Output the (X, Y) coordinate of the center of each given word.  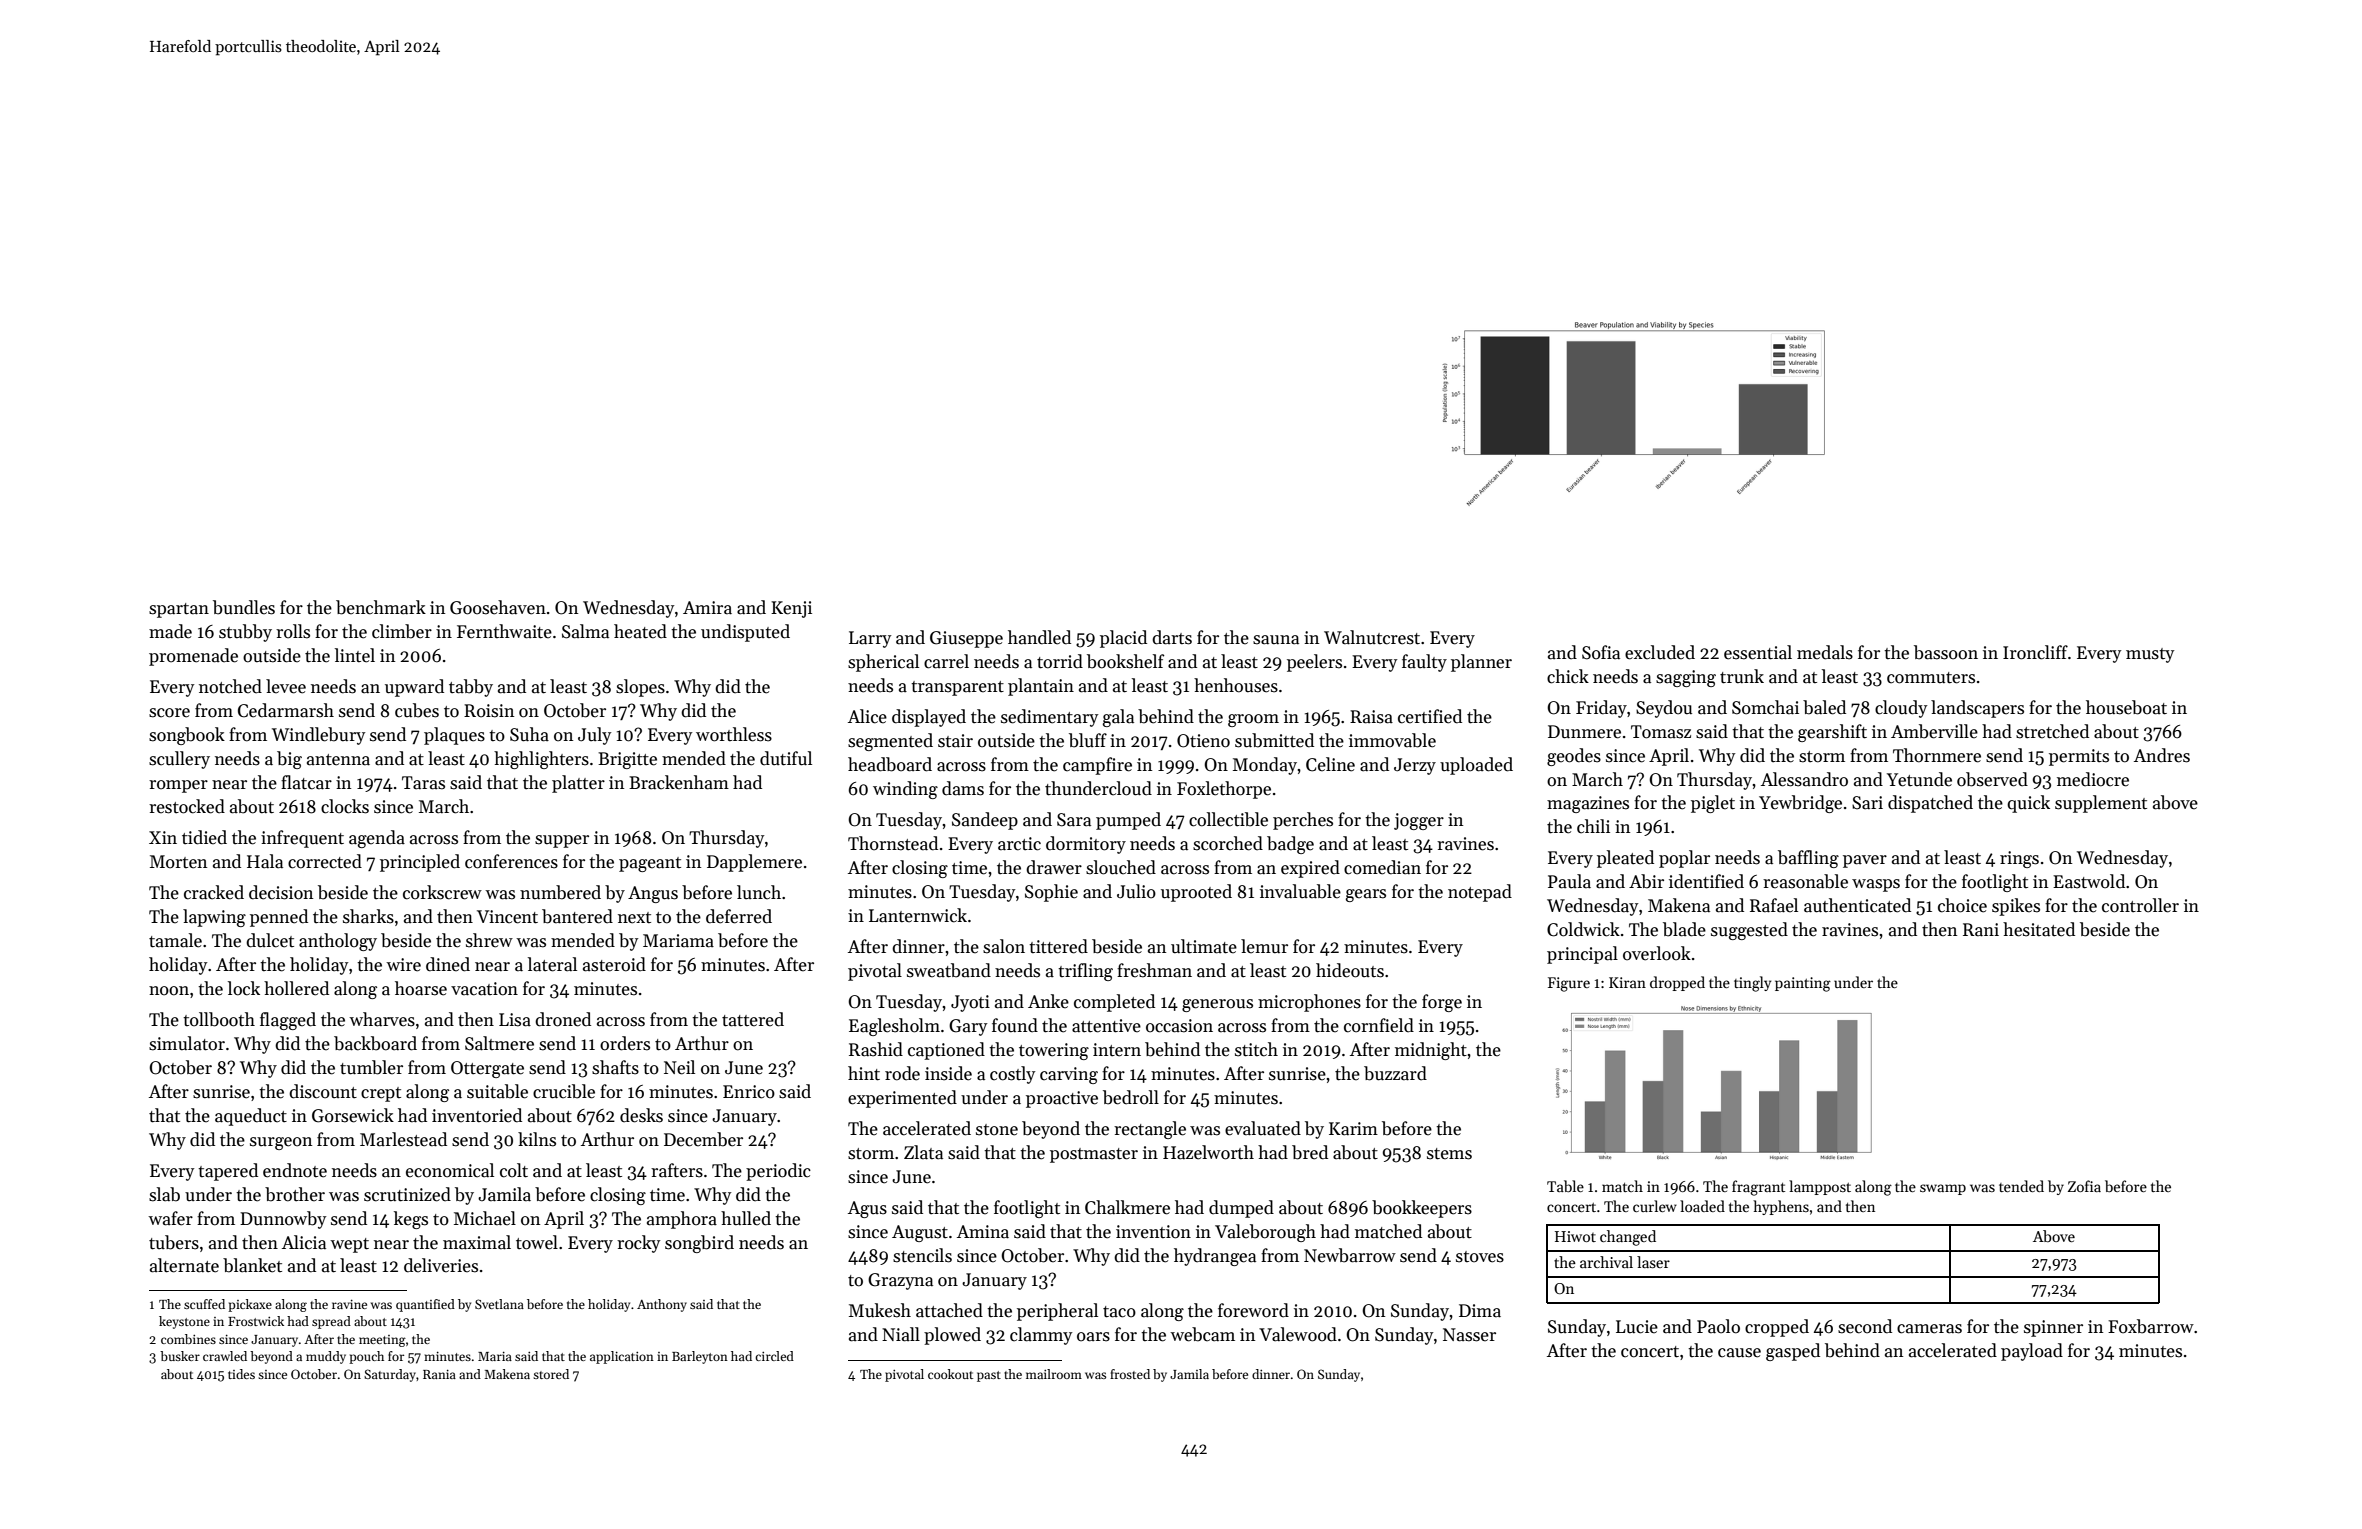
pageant (650, 864)
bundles (244, 607)
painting (1803, 984)
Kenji (791, 609)
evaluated (1263, 1128)
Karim (1353, 1129)
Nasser (1469, 1335)
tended (2021, 1186)
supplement (2101, 804)
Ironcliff (2035, 652)
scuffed (204, 1304)
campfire (1097, 766)
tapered (228, 1172)
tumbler (371, 1067)
